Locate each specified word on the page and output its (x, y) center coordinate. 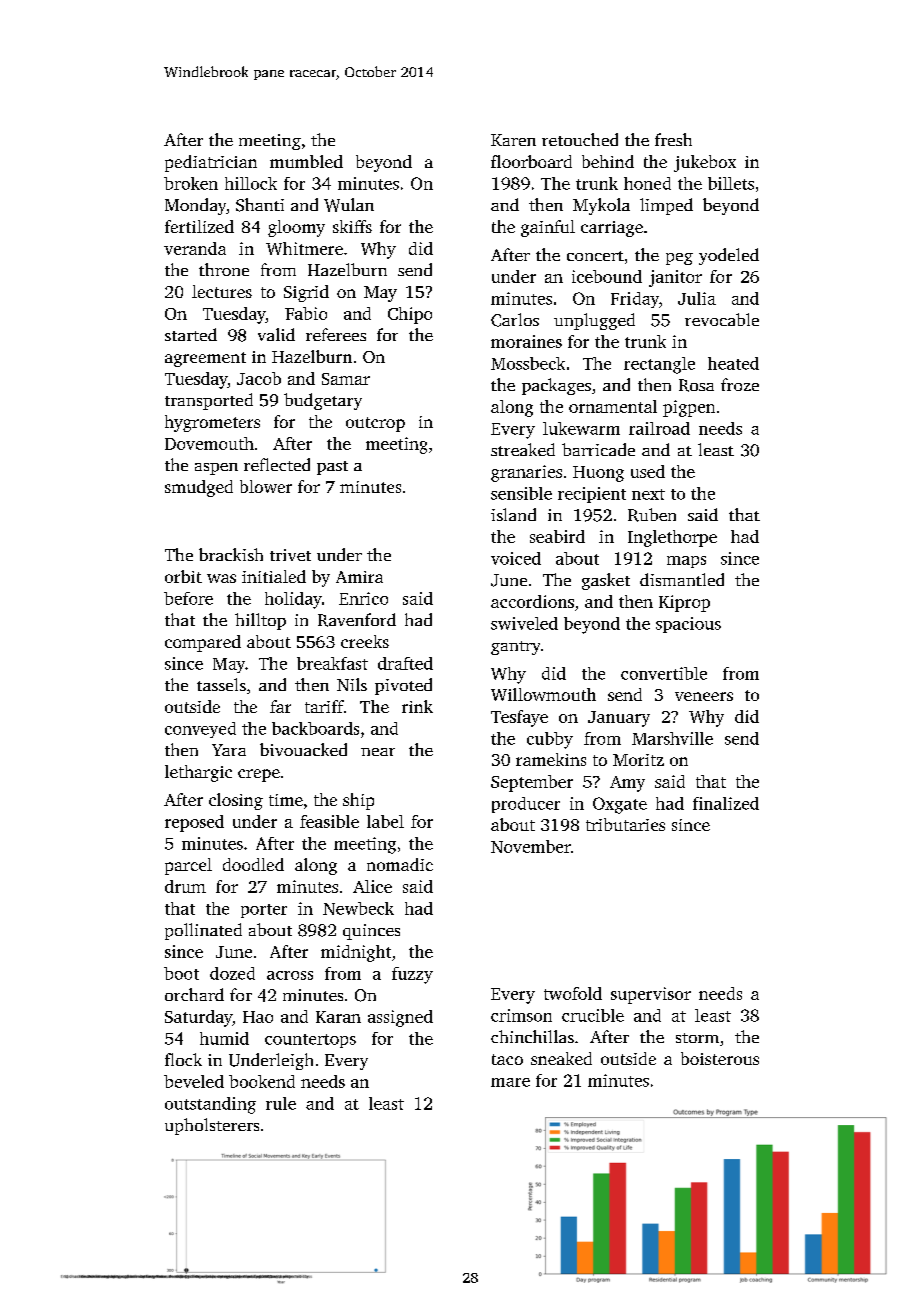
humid (224, 1038)
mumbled (306, 161)
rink (417, 706)
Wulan (349, 205)
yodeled (729, 256)
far (280, 706)
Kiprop (684, 603)
